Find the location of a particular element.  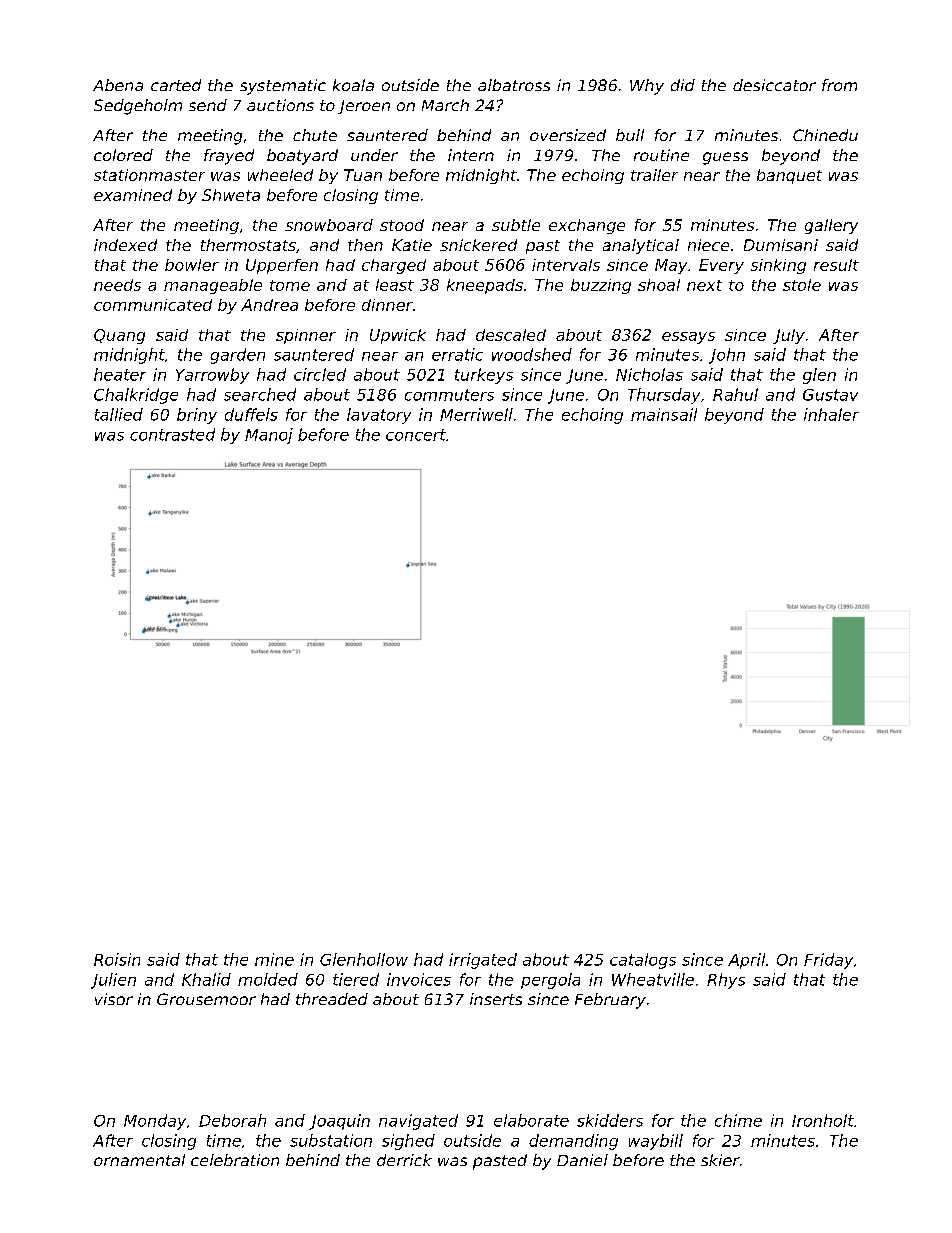

skidders is located at coordinates (610, 1120).
